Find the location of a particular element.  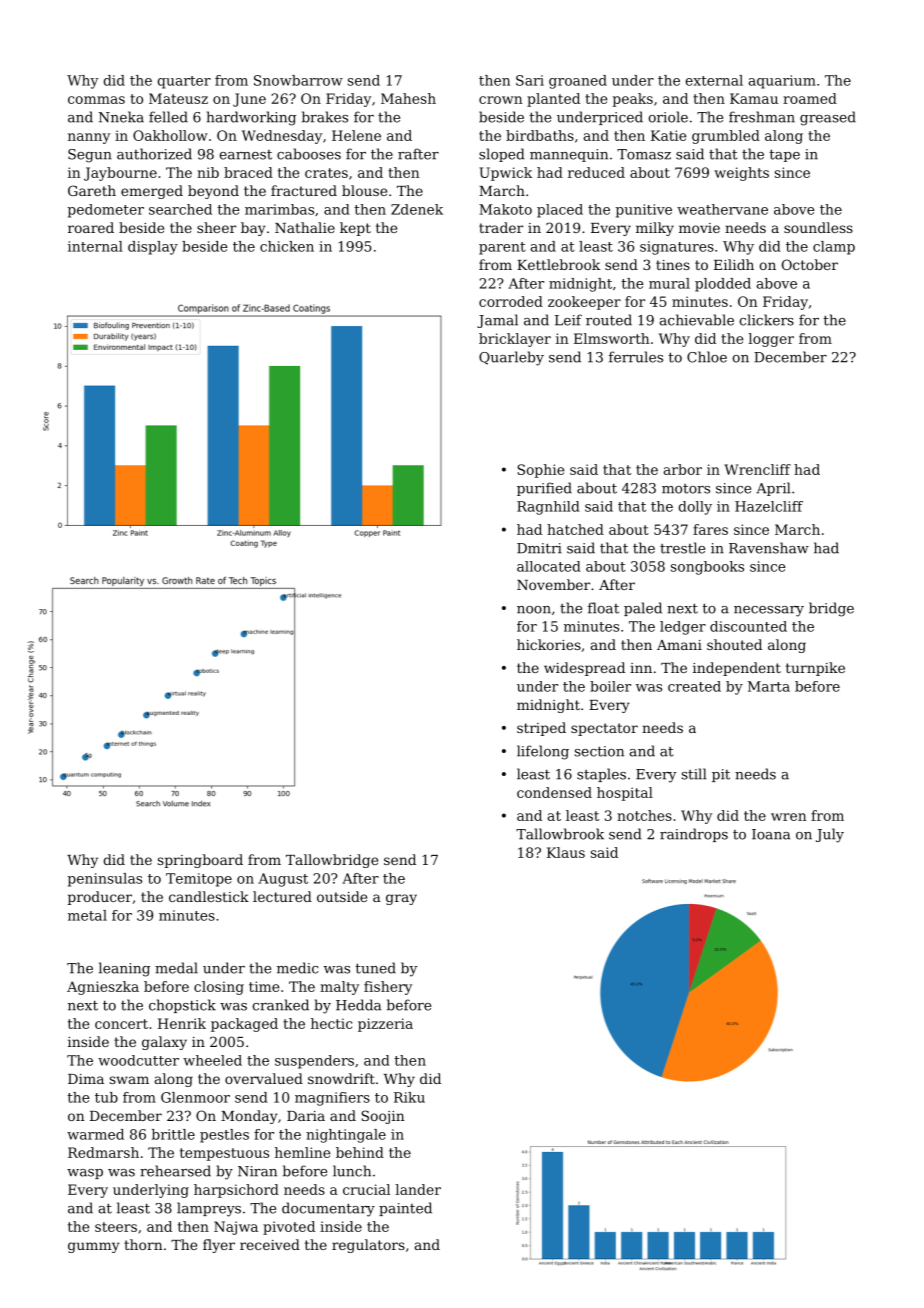

Ioana is located at coordinates (771, 834).
